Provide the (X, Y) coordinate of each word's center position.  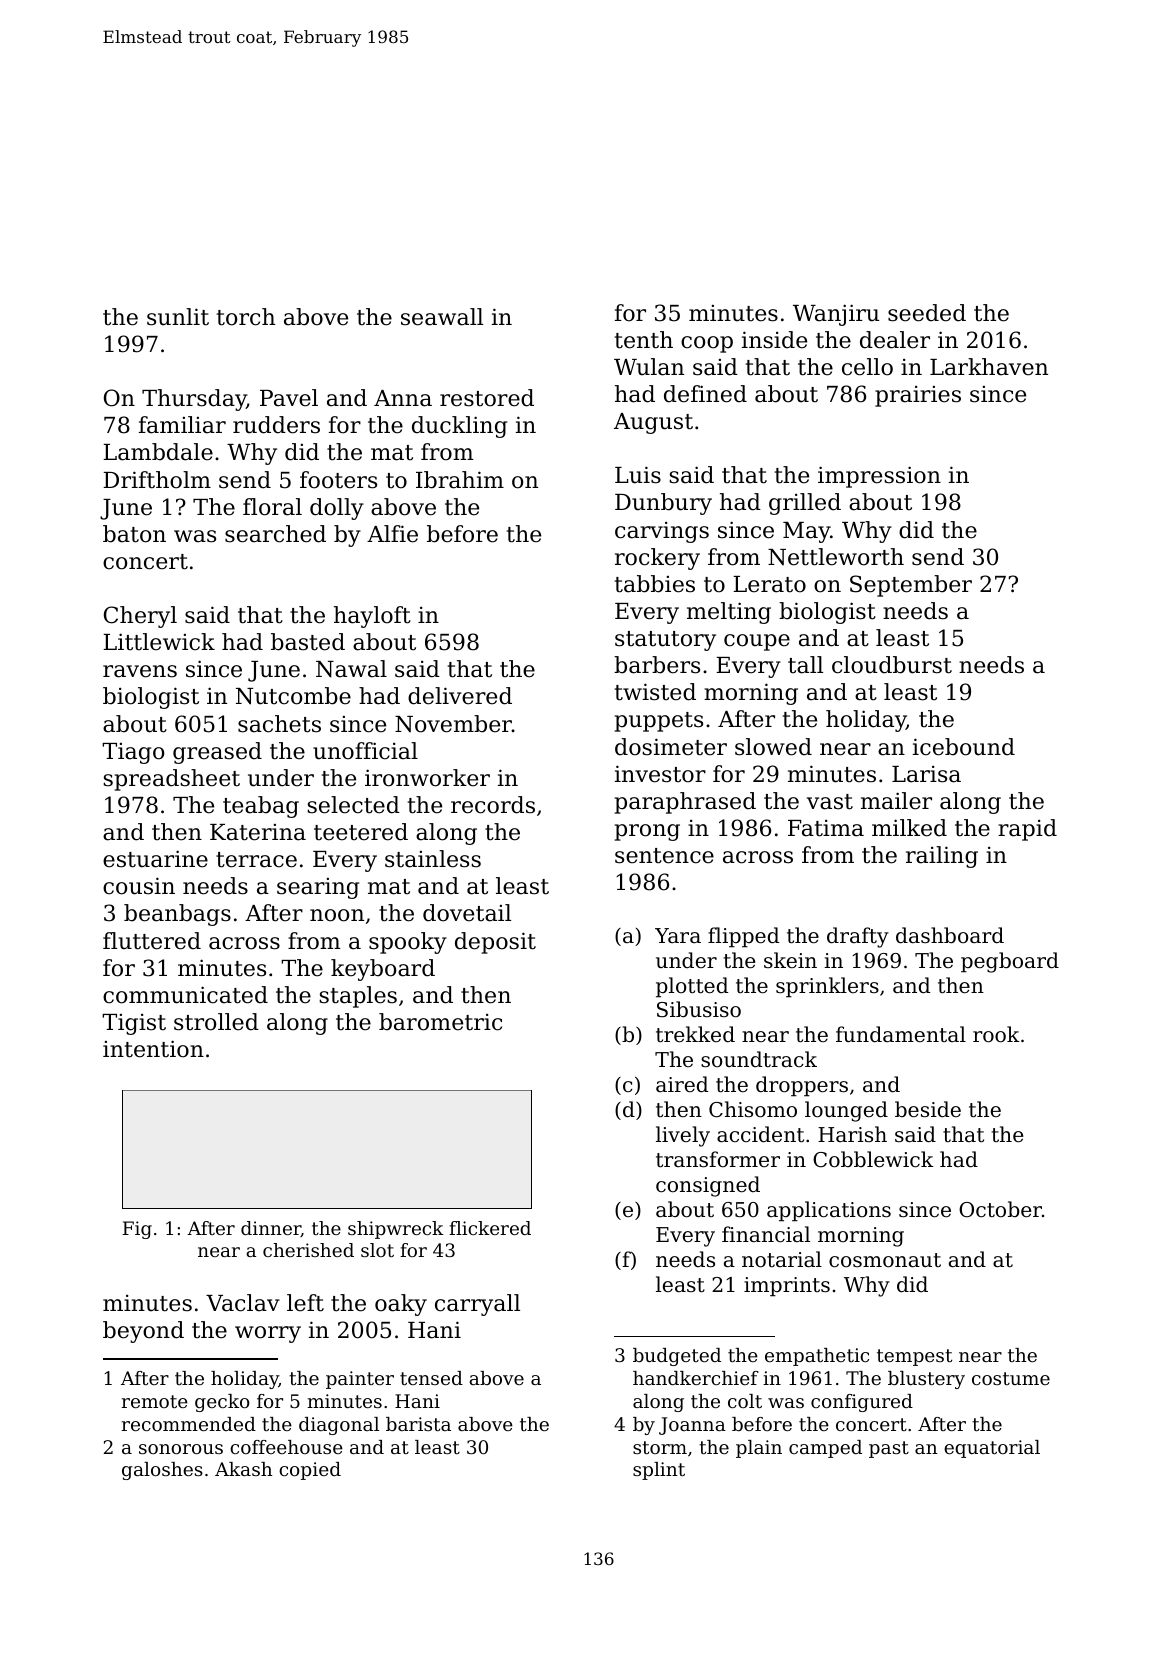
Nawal (351, 669)
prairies (918, 396)
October (1000, 1209)
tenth (644, 340)
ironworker (427, 778)
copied (310, 1471)
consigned (708, 1186)
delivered (460, 696)
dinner (271, 1229)
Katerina (258, 832)
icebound (964, 747)
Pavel (289, 398)
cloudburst (892, 665)
